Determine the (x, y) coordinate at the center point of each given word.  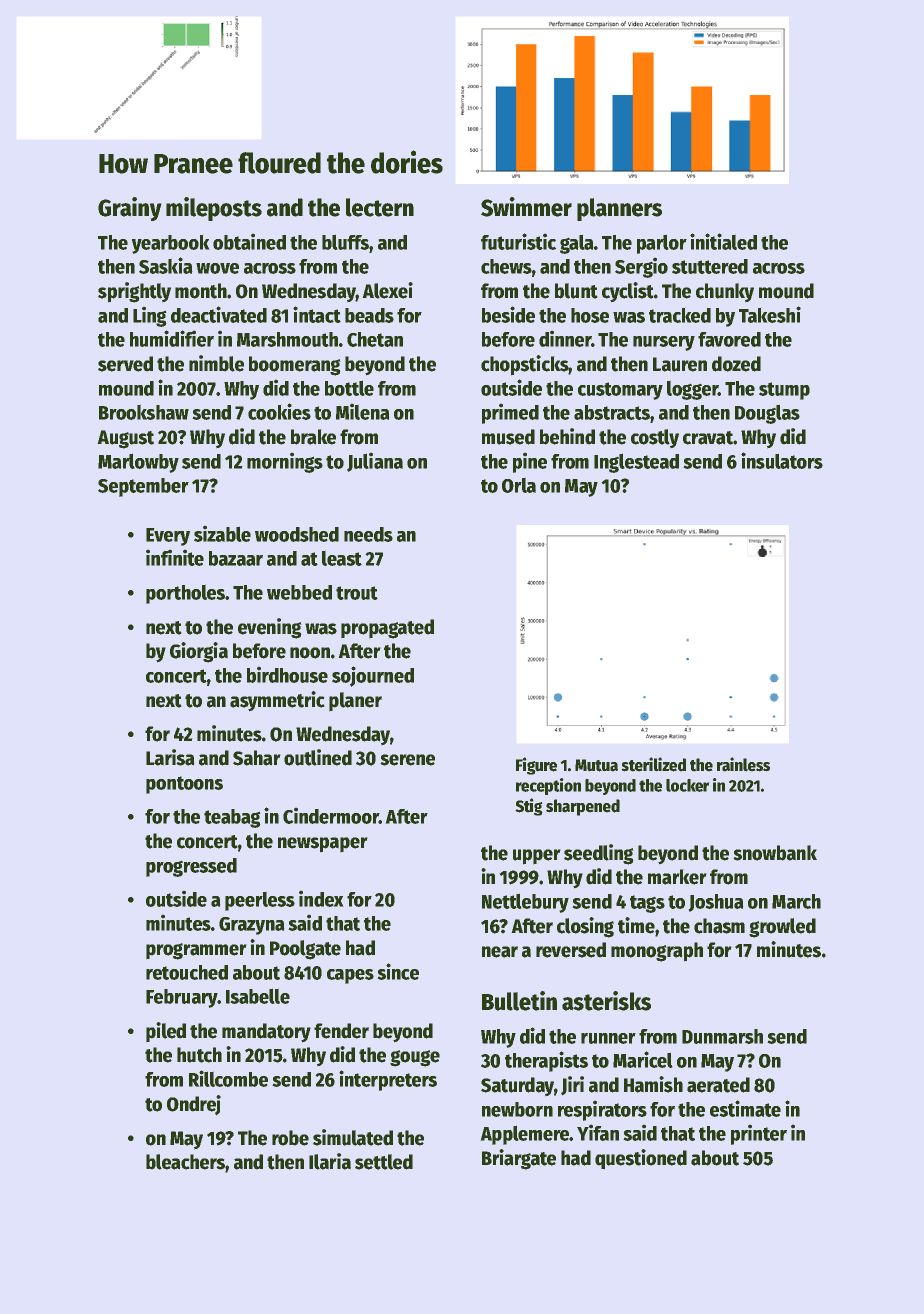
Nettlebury (525, 903)
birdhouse (287, 674)
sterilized (653, 764)
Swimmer (526, 207)
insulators (782, 460)
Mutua (596, 765)
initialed (723, 241)
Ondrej (194, 1105)
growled (782, 928)
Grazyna (252, 926)
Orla (519, 485)
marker (677, 877)
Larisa (170, 757)
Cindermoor (331, 815)
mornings (285, 462)
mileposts (214, 209)
